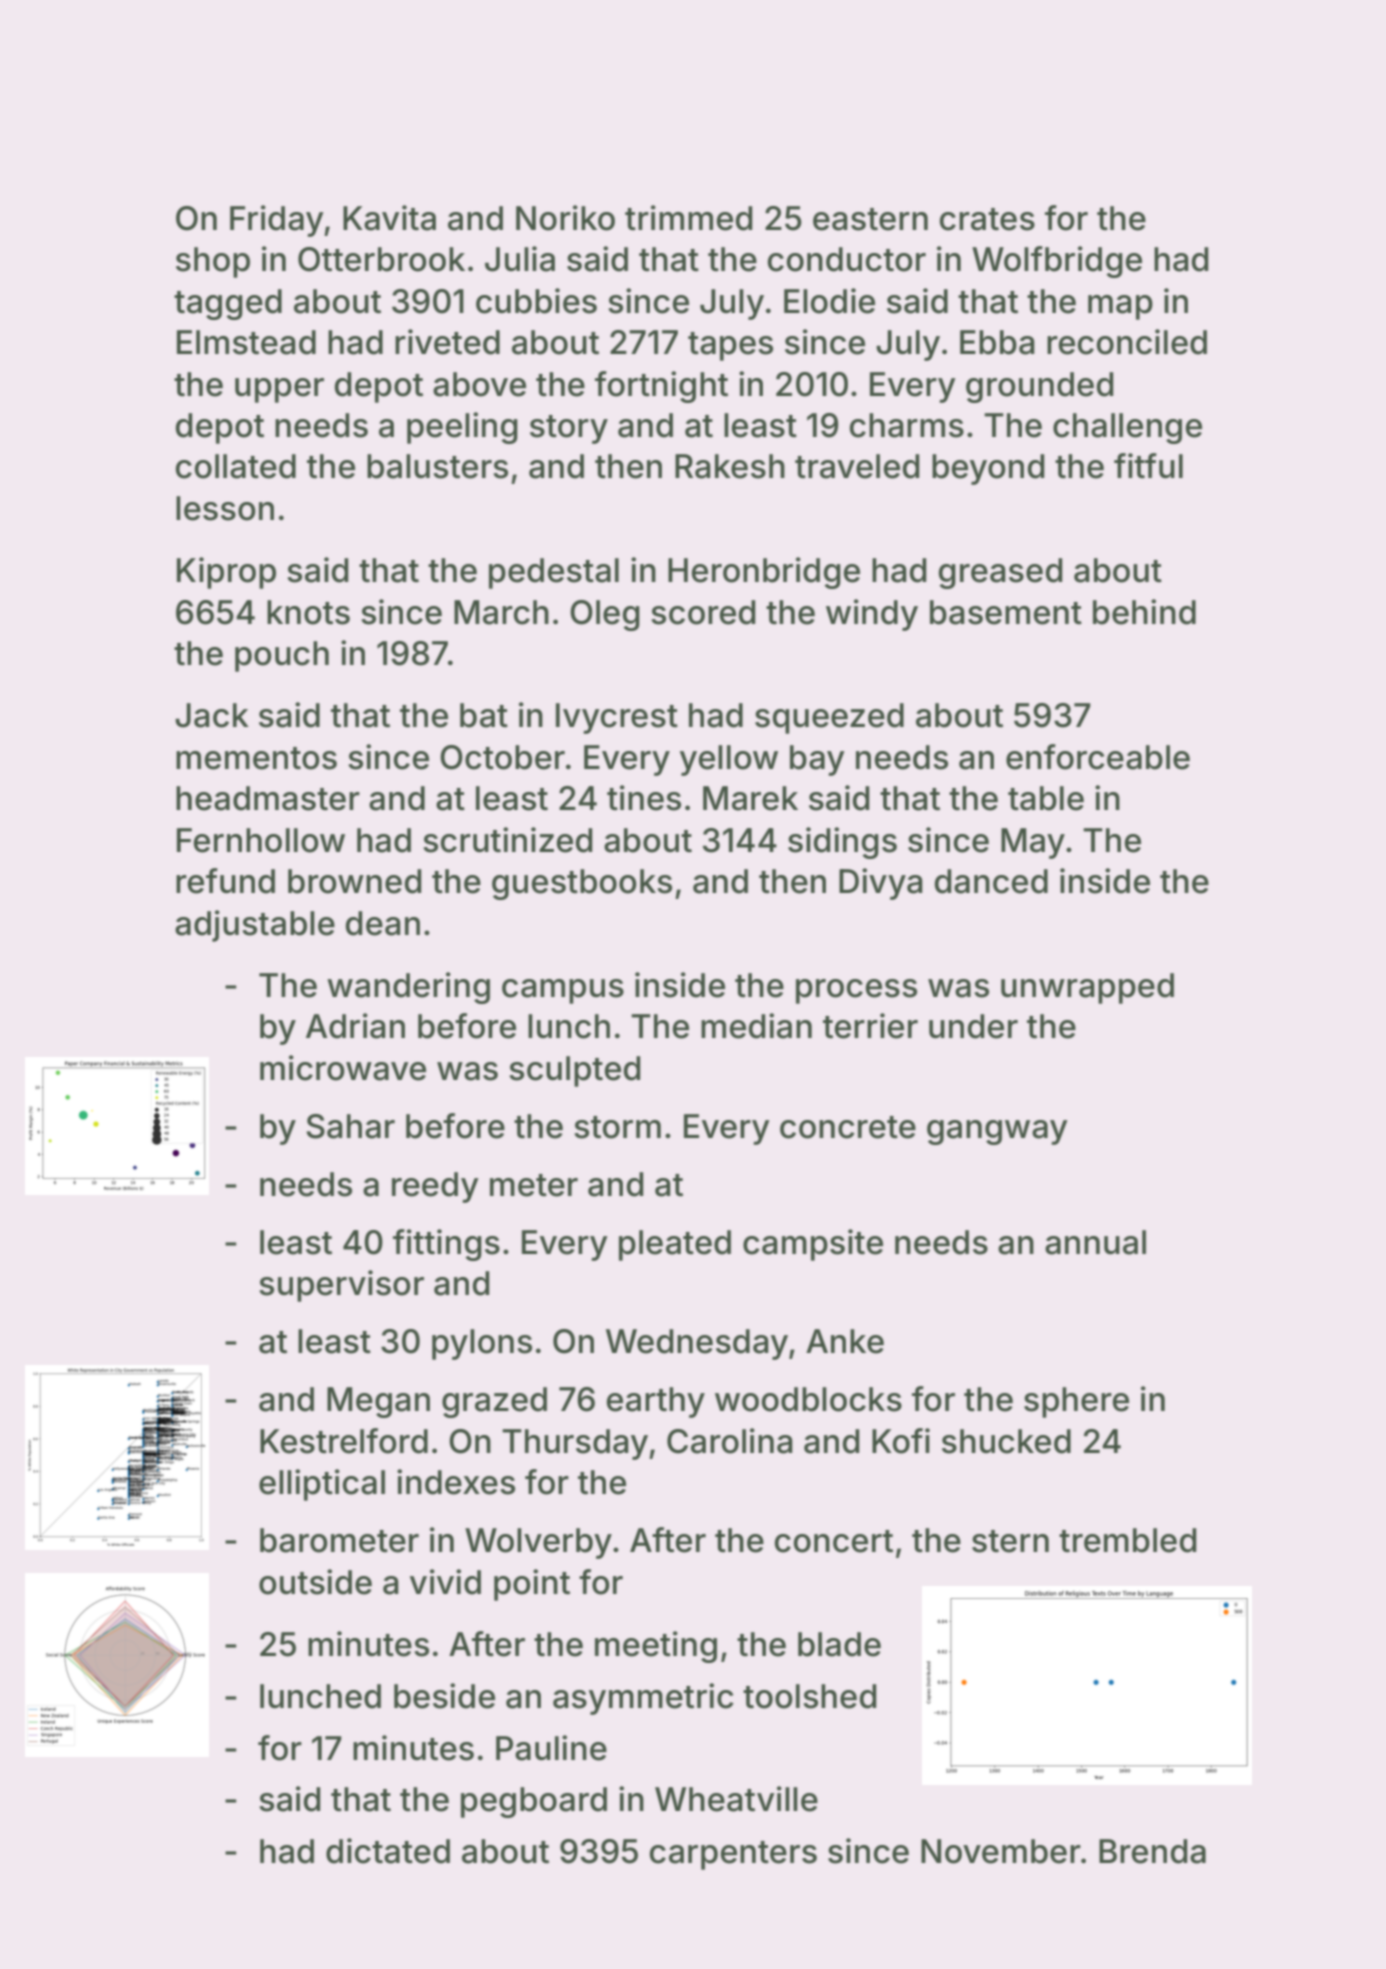  What do you see at coordinates (435, 1187) in the screenshot?
I see `reedy` at bounding box center [435, 1187].
